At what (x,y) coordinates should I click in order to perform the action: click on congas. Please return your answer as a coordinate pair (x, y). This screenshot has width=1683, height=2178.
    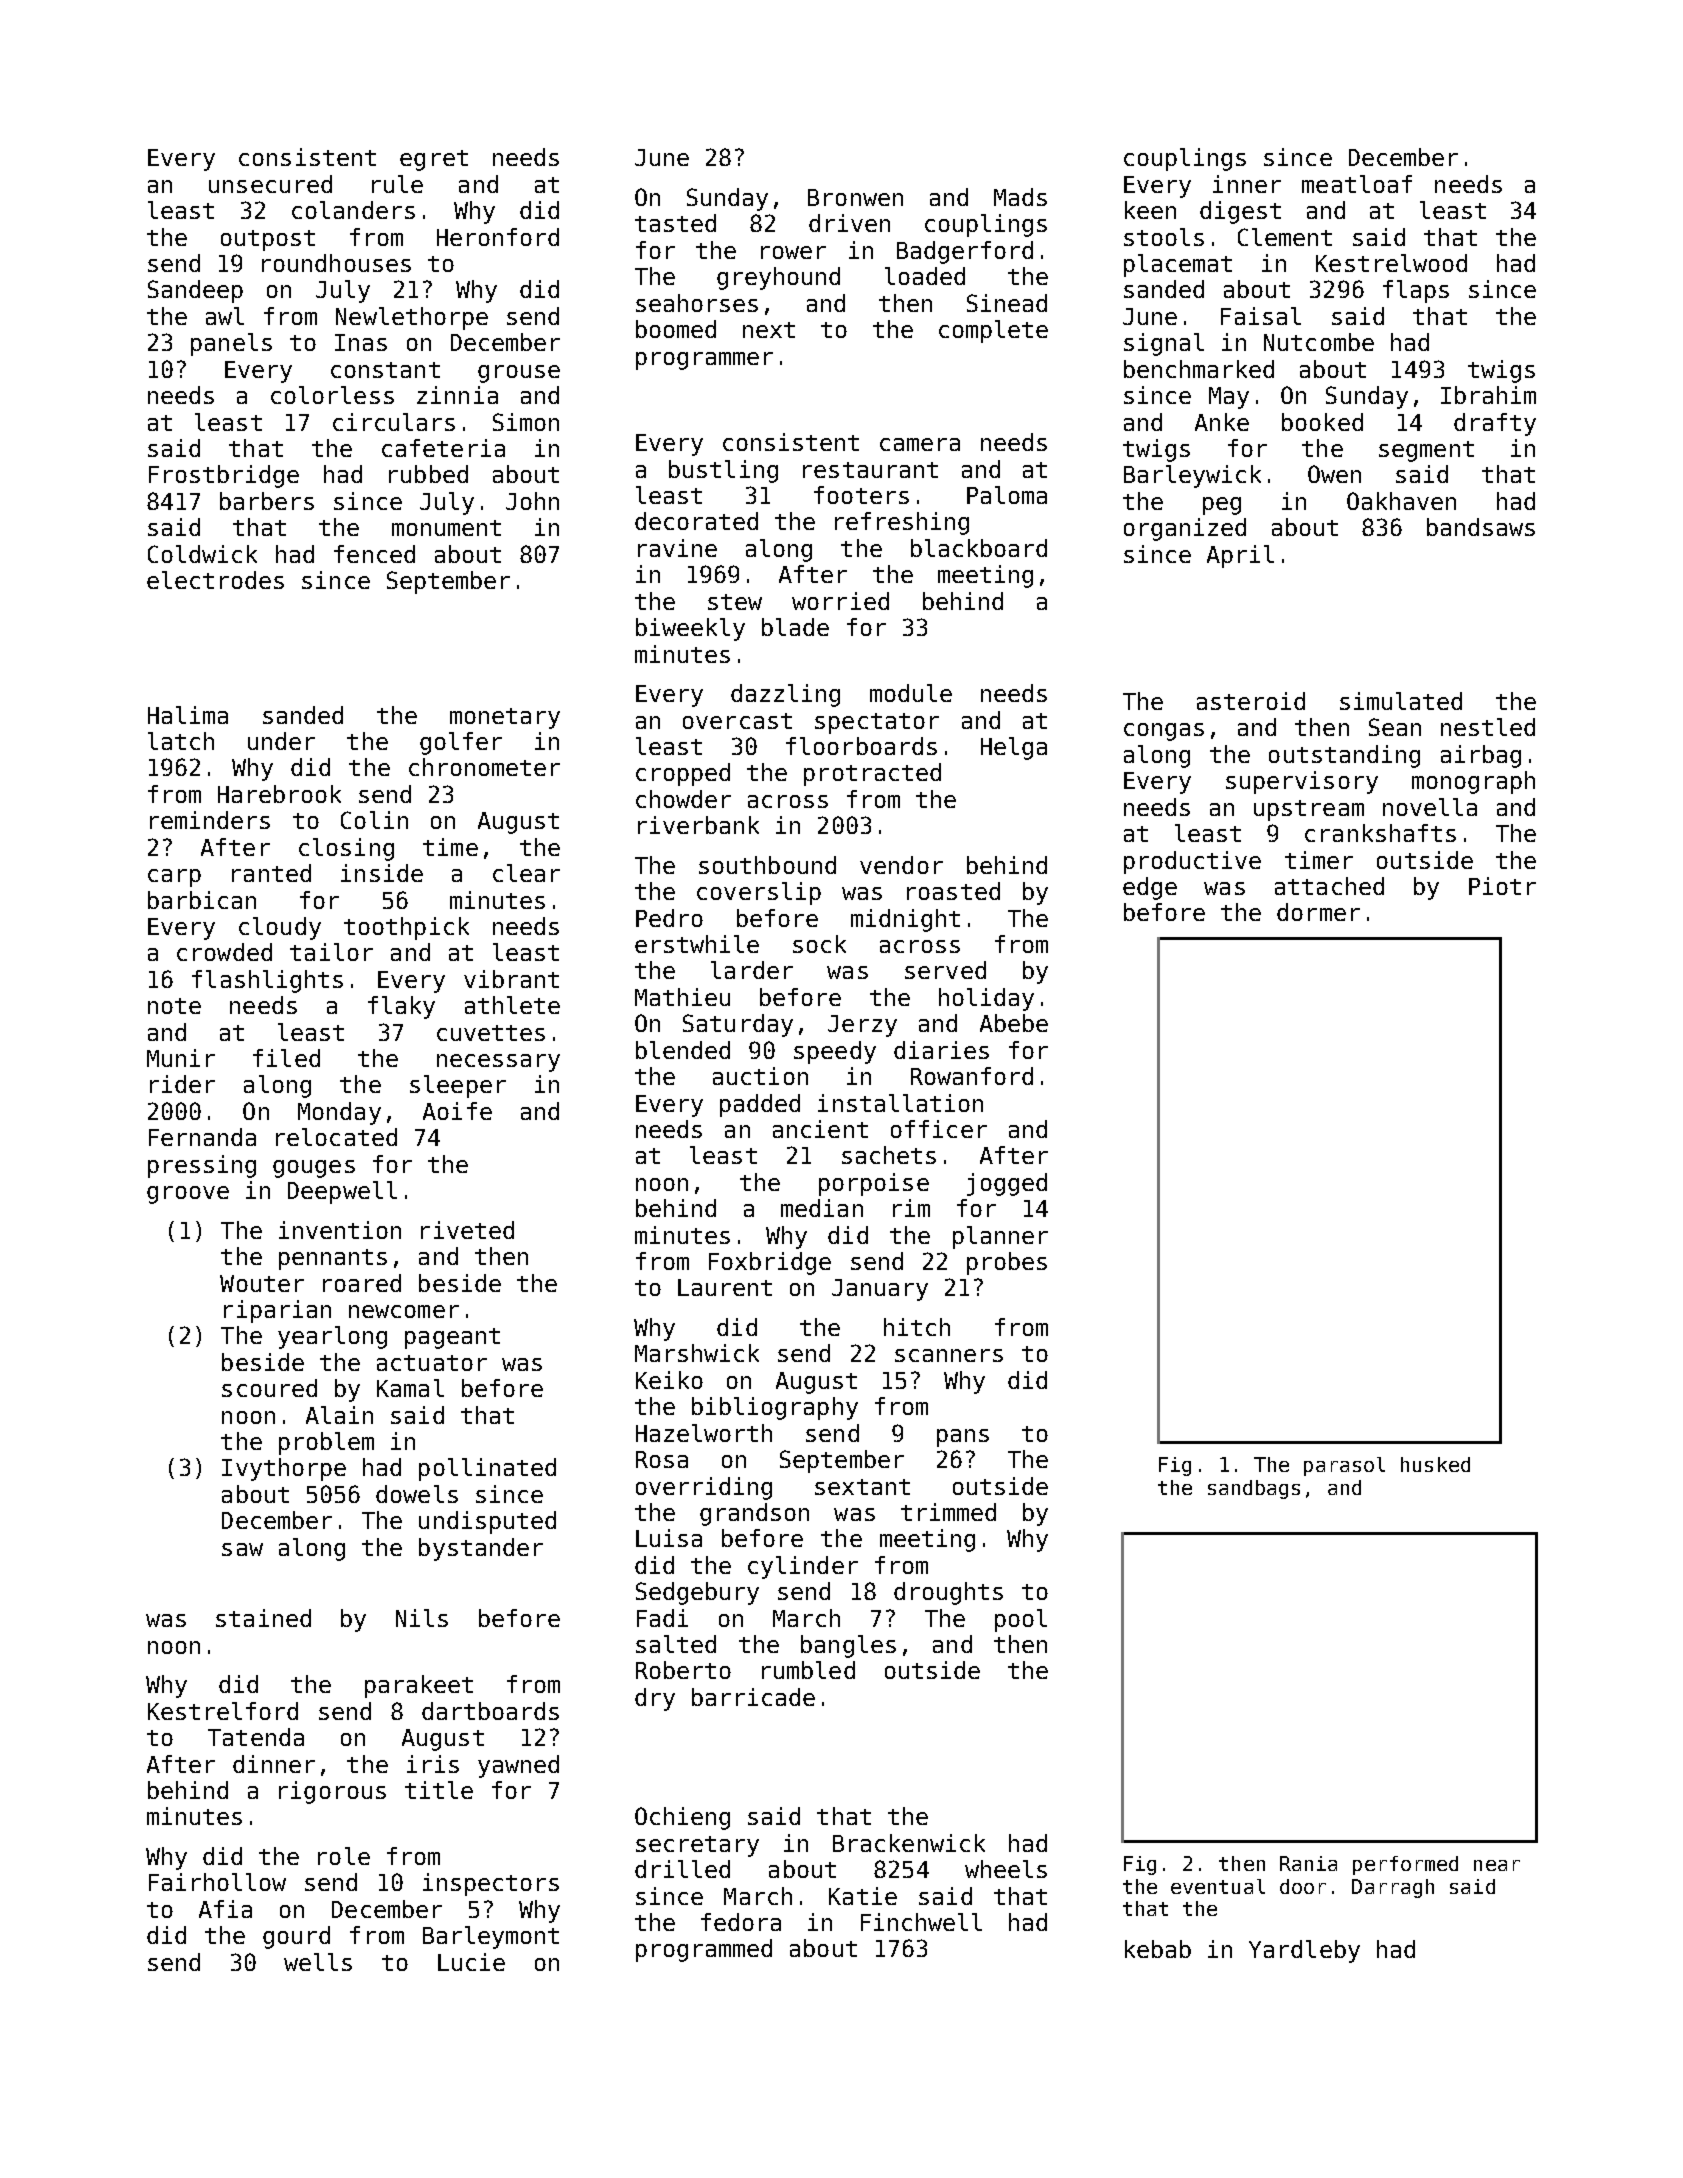
    Looking at the image, I should click on (1164, 732).
